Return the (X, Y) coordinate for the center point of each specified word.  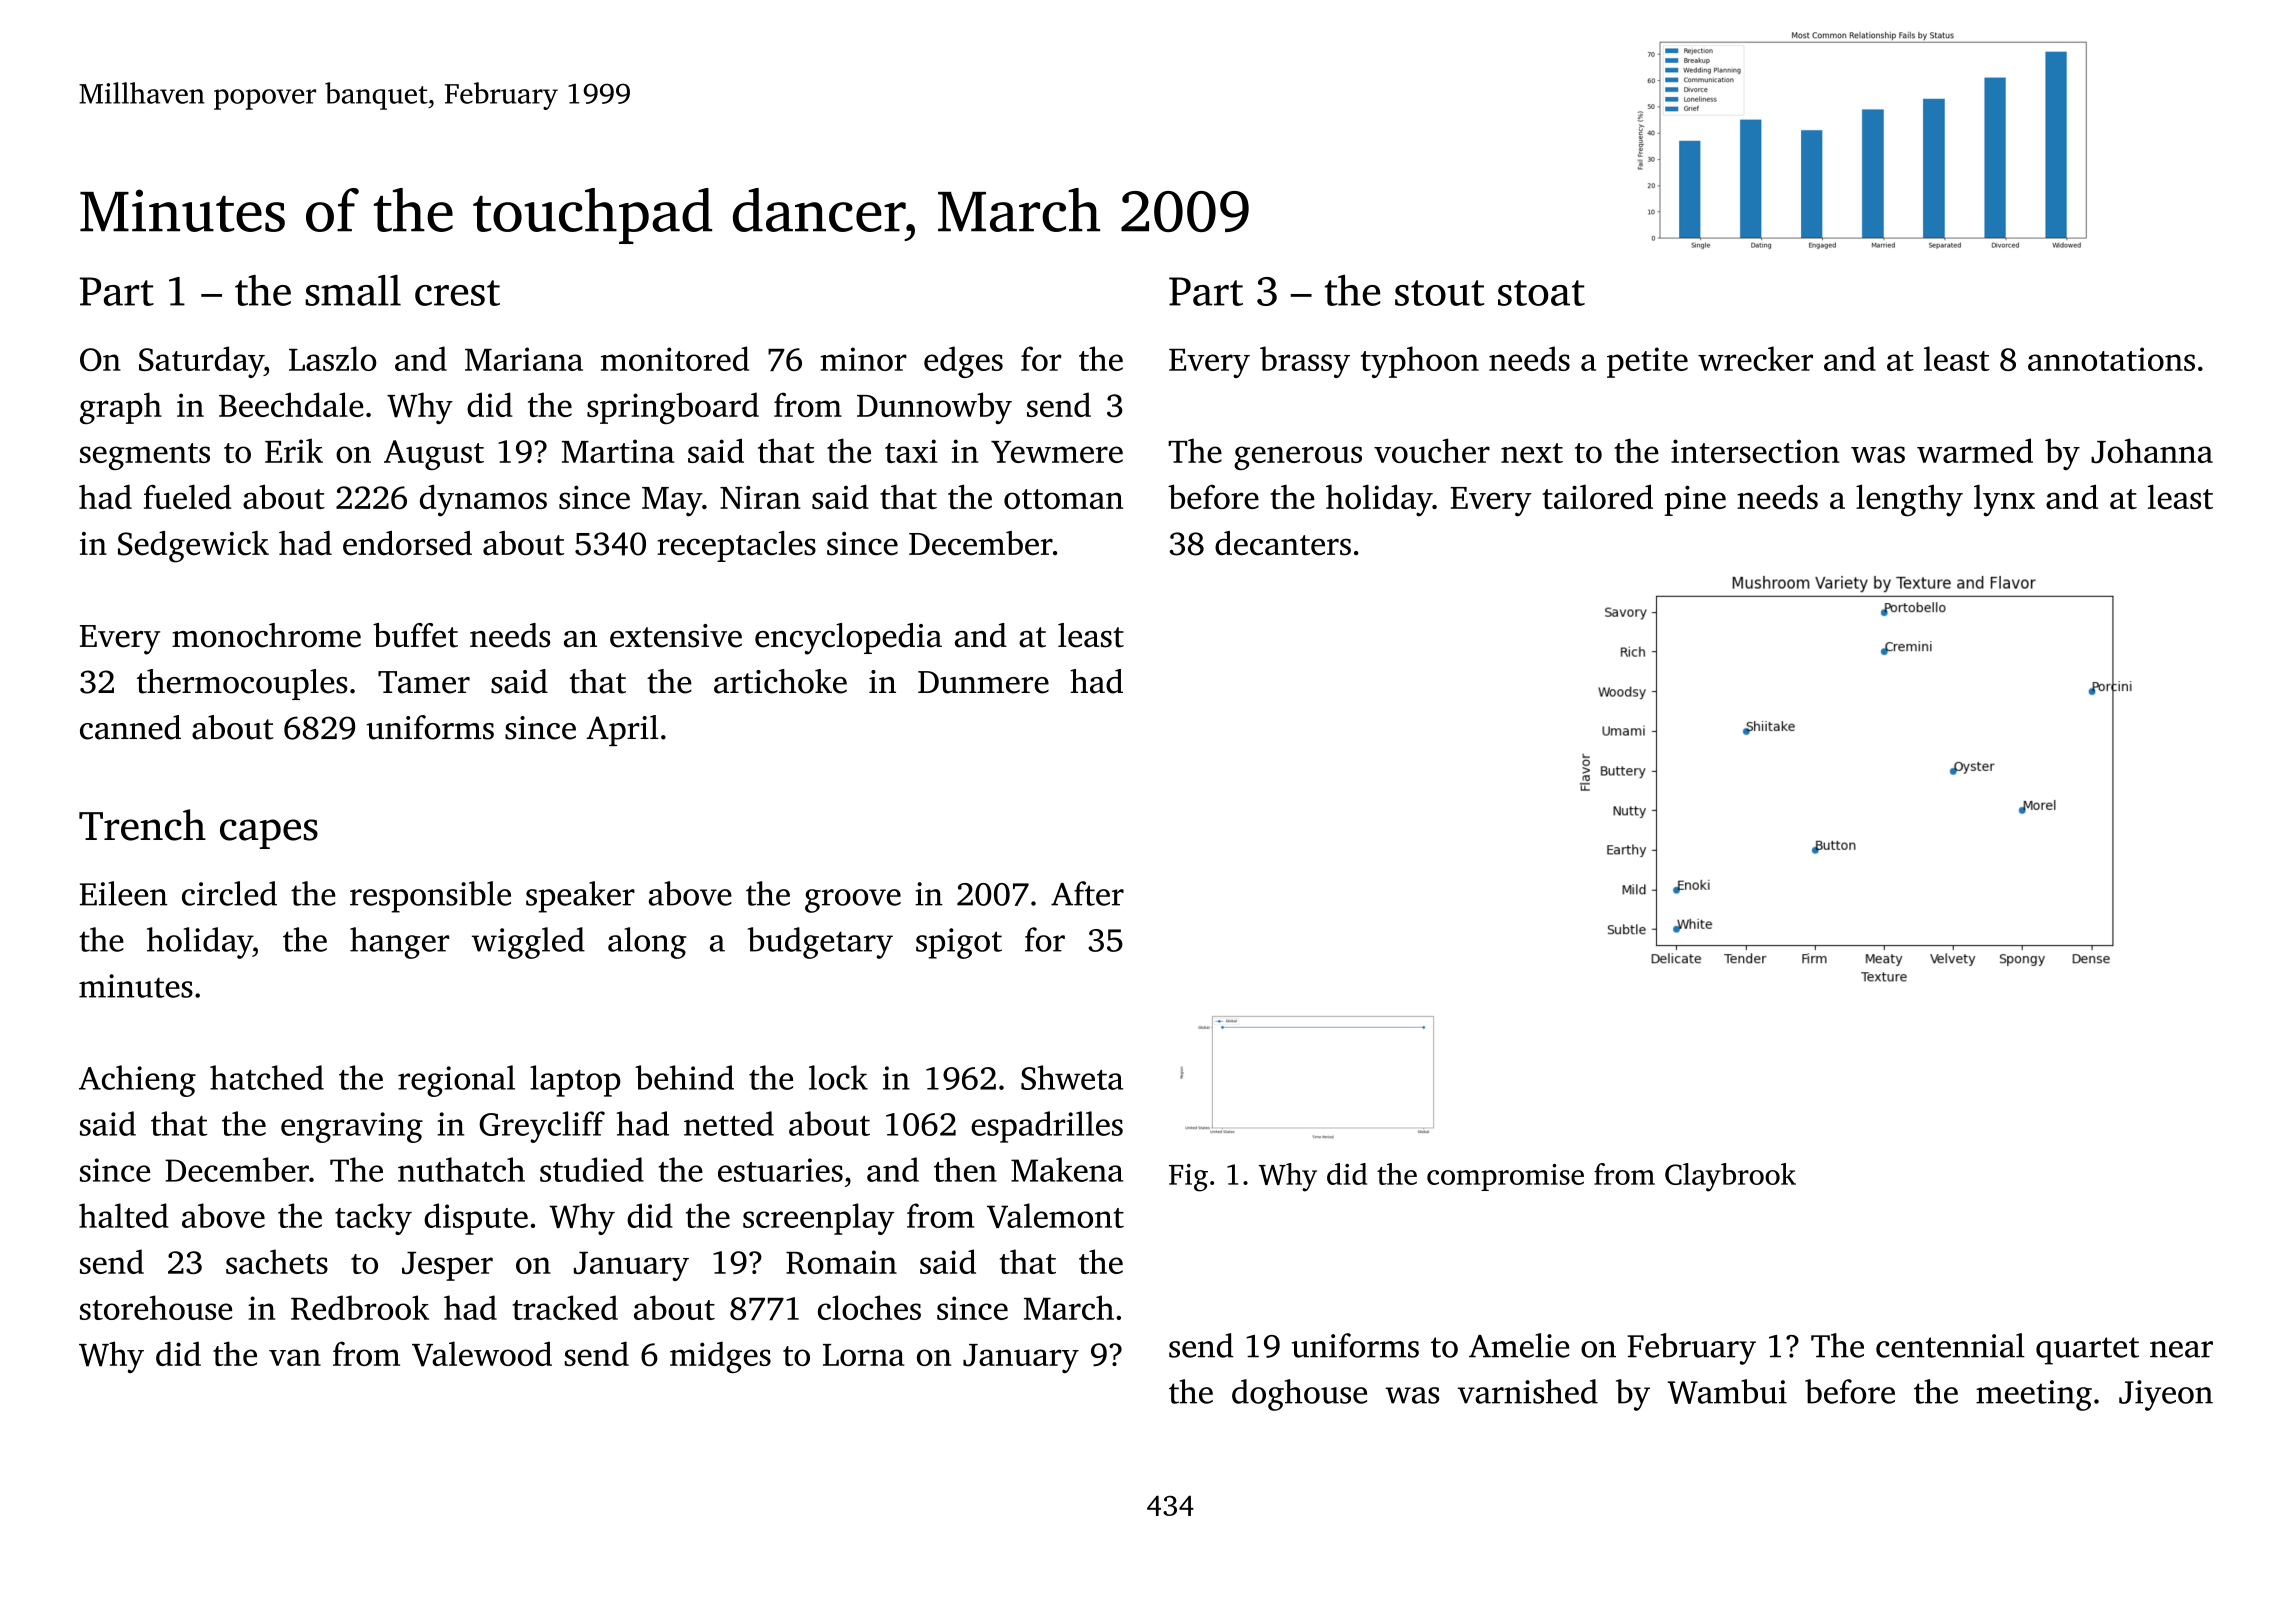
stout (1440, 293)
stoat (1541, 293)
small (353, 290)
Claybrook (1730, 1177)
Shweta (1072, 1077)
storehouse (156, 1307)
